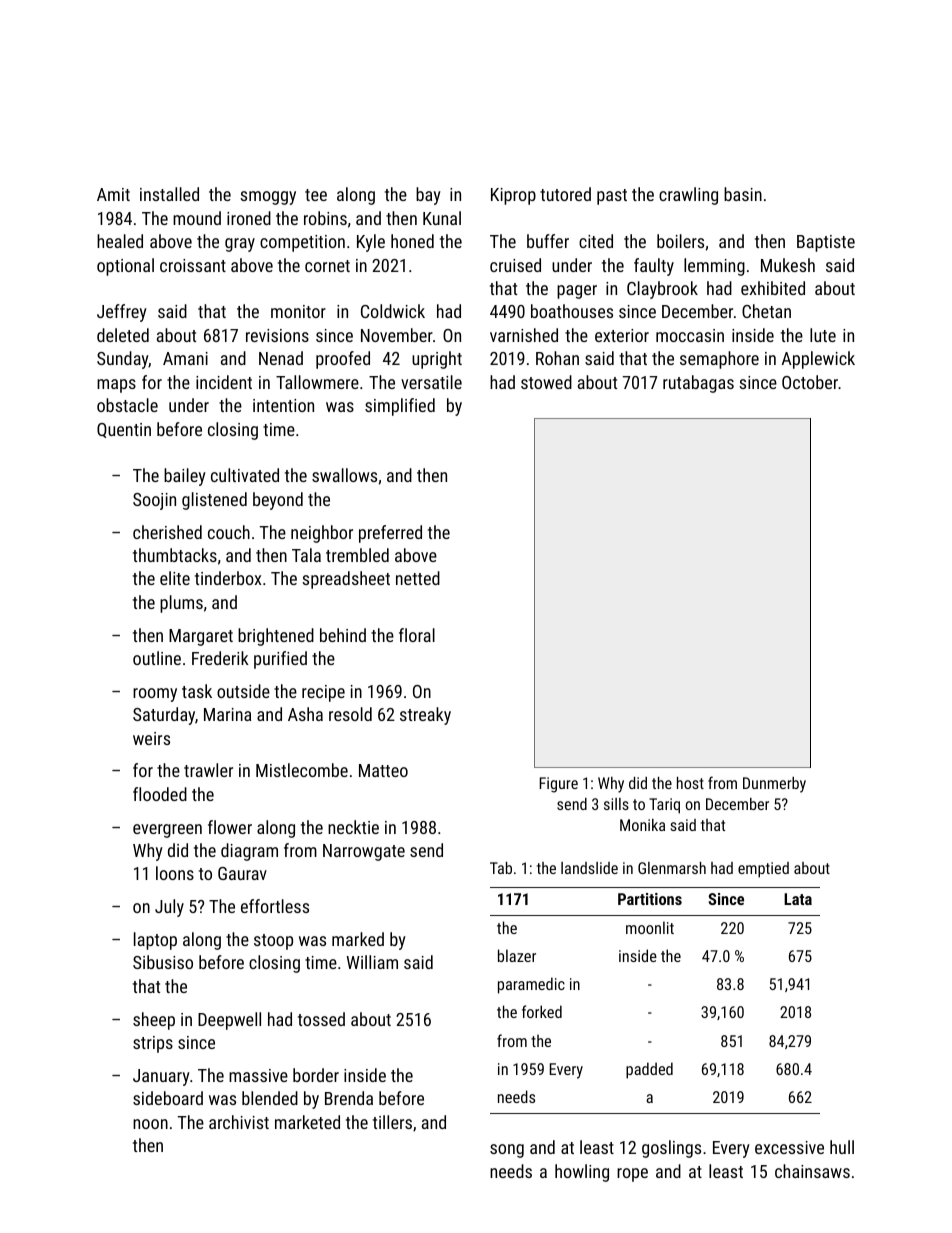 Image resolution: width=952 pixels, height=1233 pixels. What do you see at coordinates (390, 534) in the screenshot?
I see `preferred` at bounding box center [390, 534].
